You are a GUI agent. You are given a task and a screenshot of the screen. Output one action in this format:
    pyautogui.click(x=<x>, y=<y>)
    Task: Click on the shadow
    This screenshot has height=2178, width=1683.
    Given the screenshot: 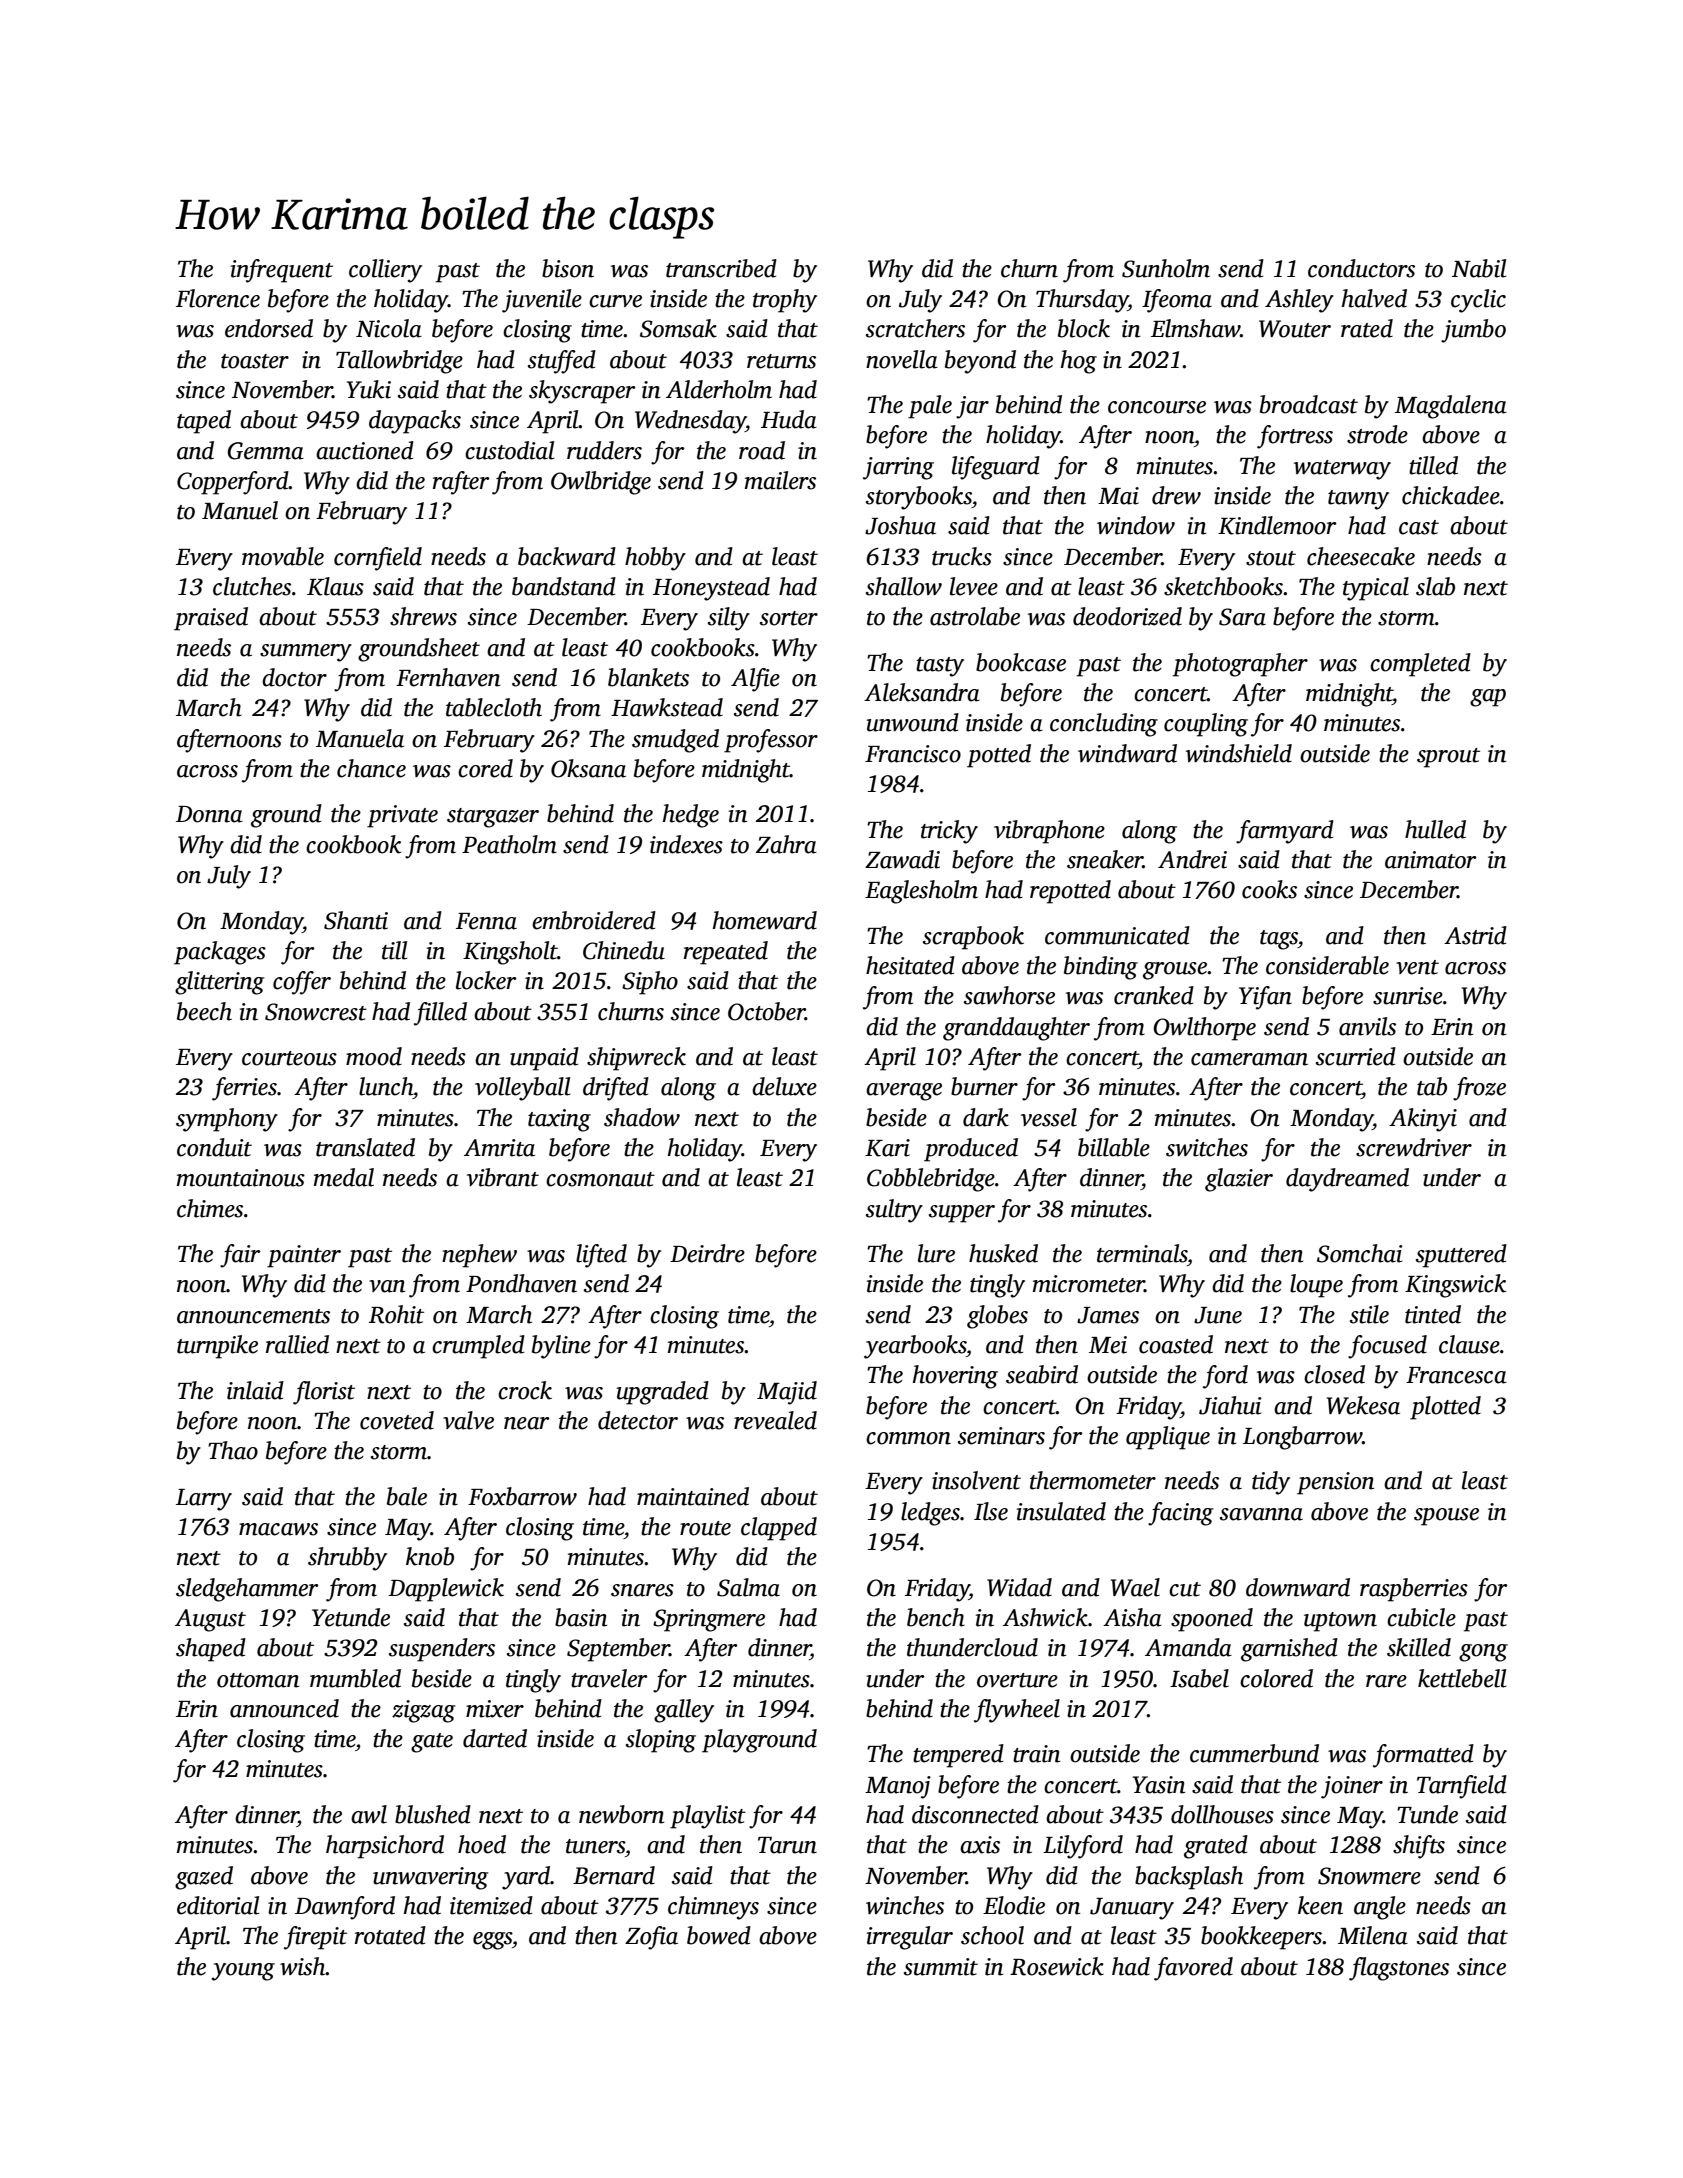 What is the action you would take?
    pyautogui.click(x=642, y=1117)
